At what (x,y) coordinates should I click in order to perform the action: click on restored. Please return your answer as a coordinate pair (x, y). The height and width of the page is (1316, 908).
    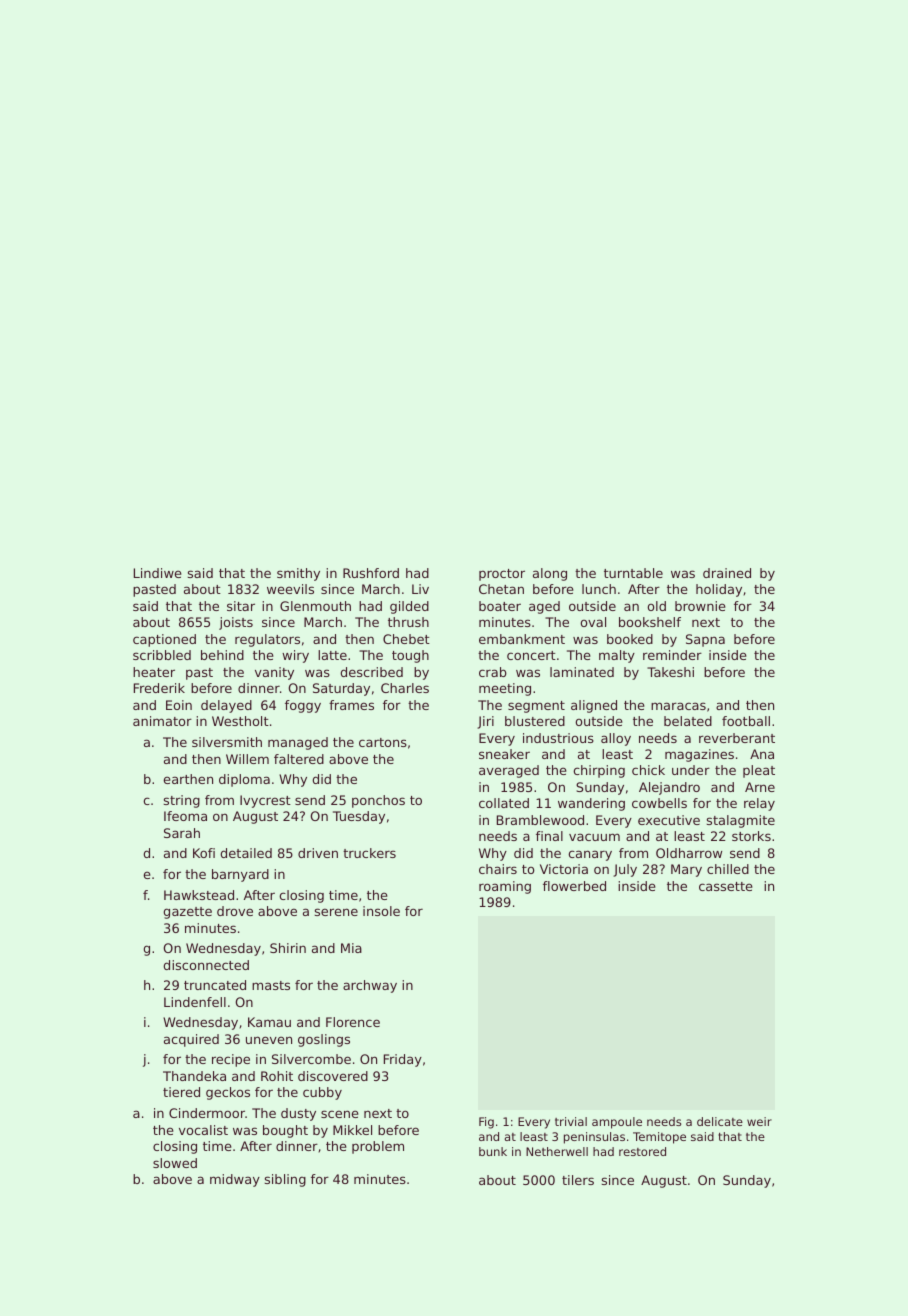
    Looking at the image, I should click on (642, 1151).
